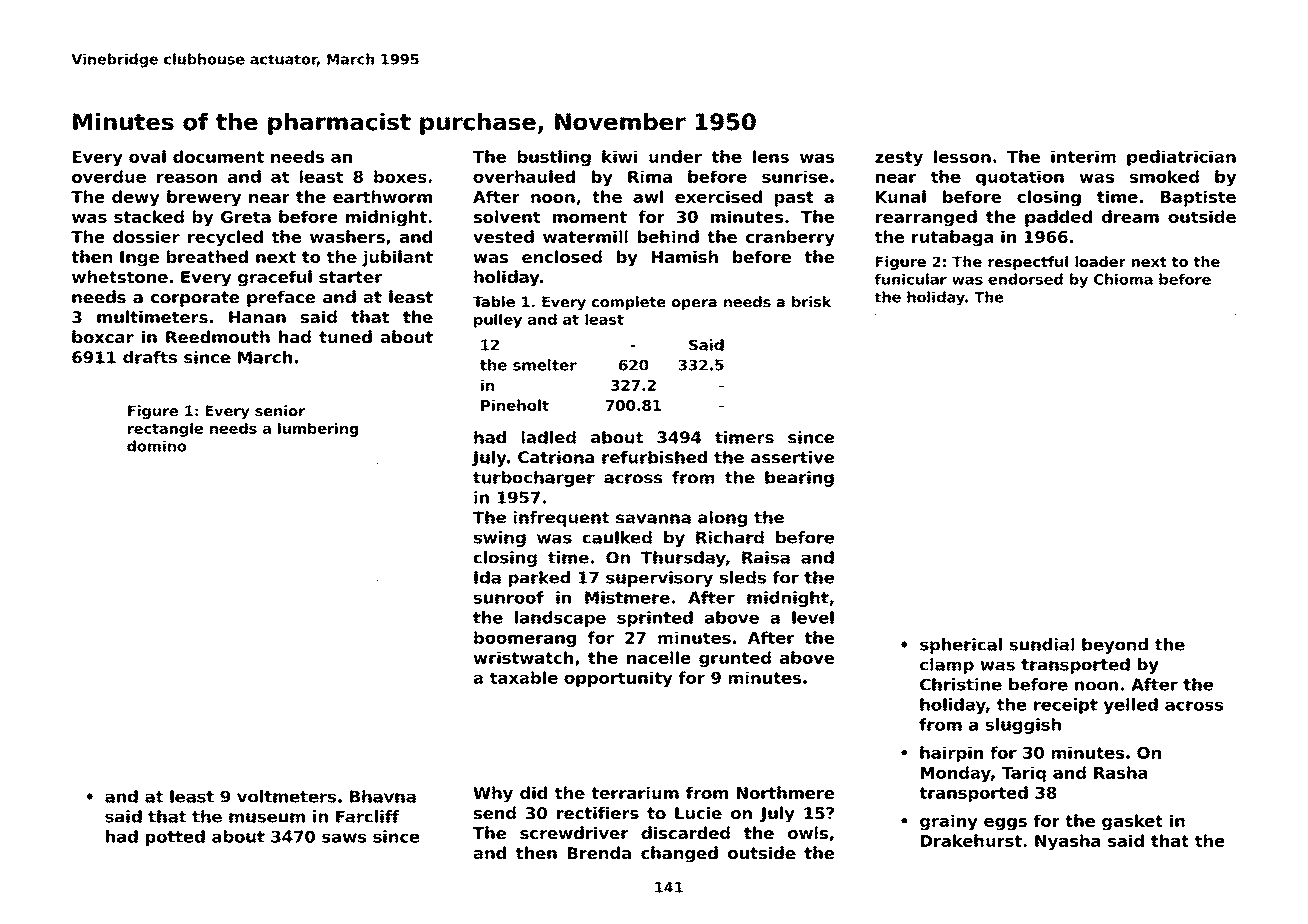 This screenshot has width=1308, height=924. I want to click on bearing, so click(799, 479).
